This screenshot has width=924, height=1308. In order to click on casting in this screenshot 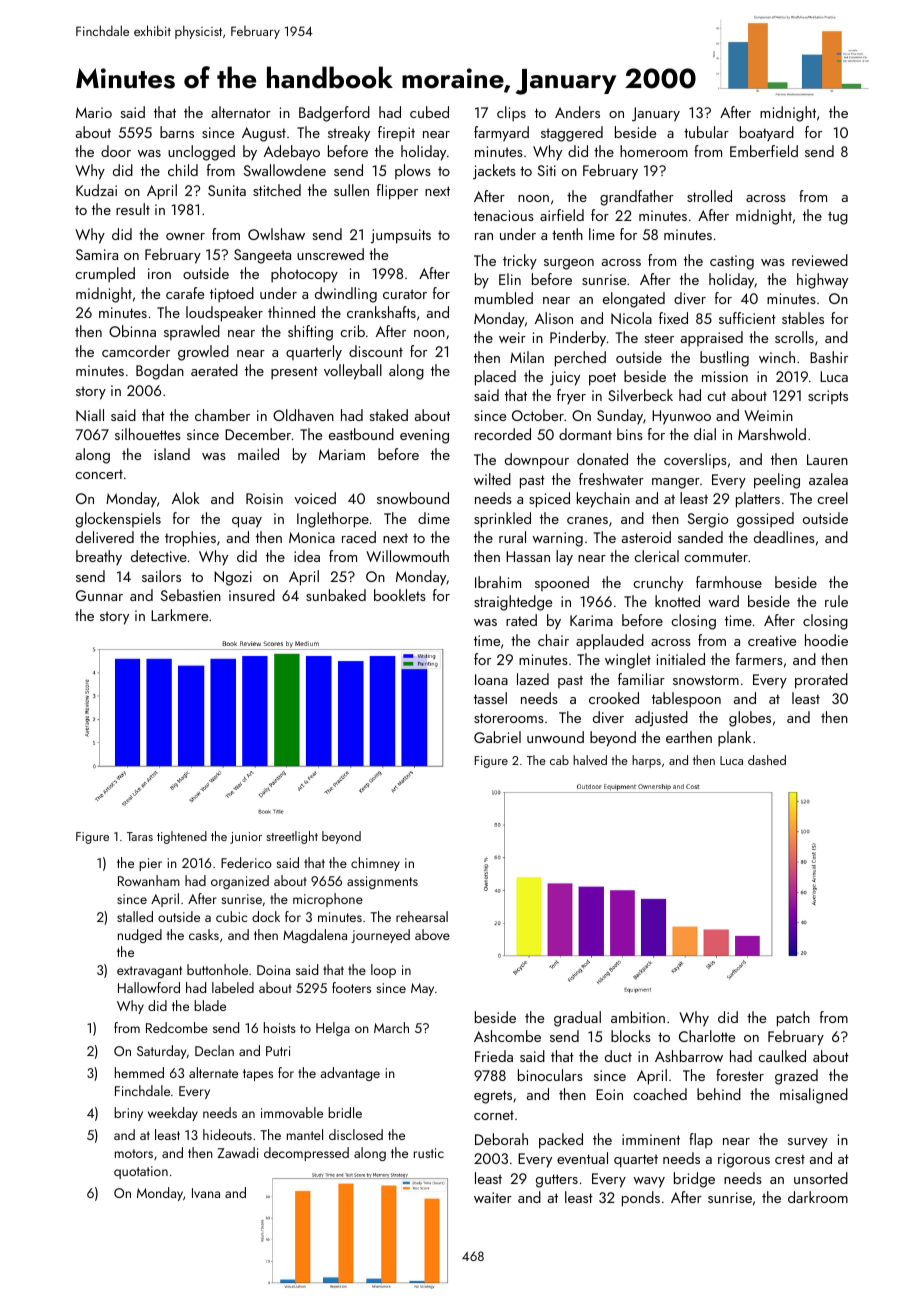, I will do `click(732, 262)`.
